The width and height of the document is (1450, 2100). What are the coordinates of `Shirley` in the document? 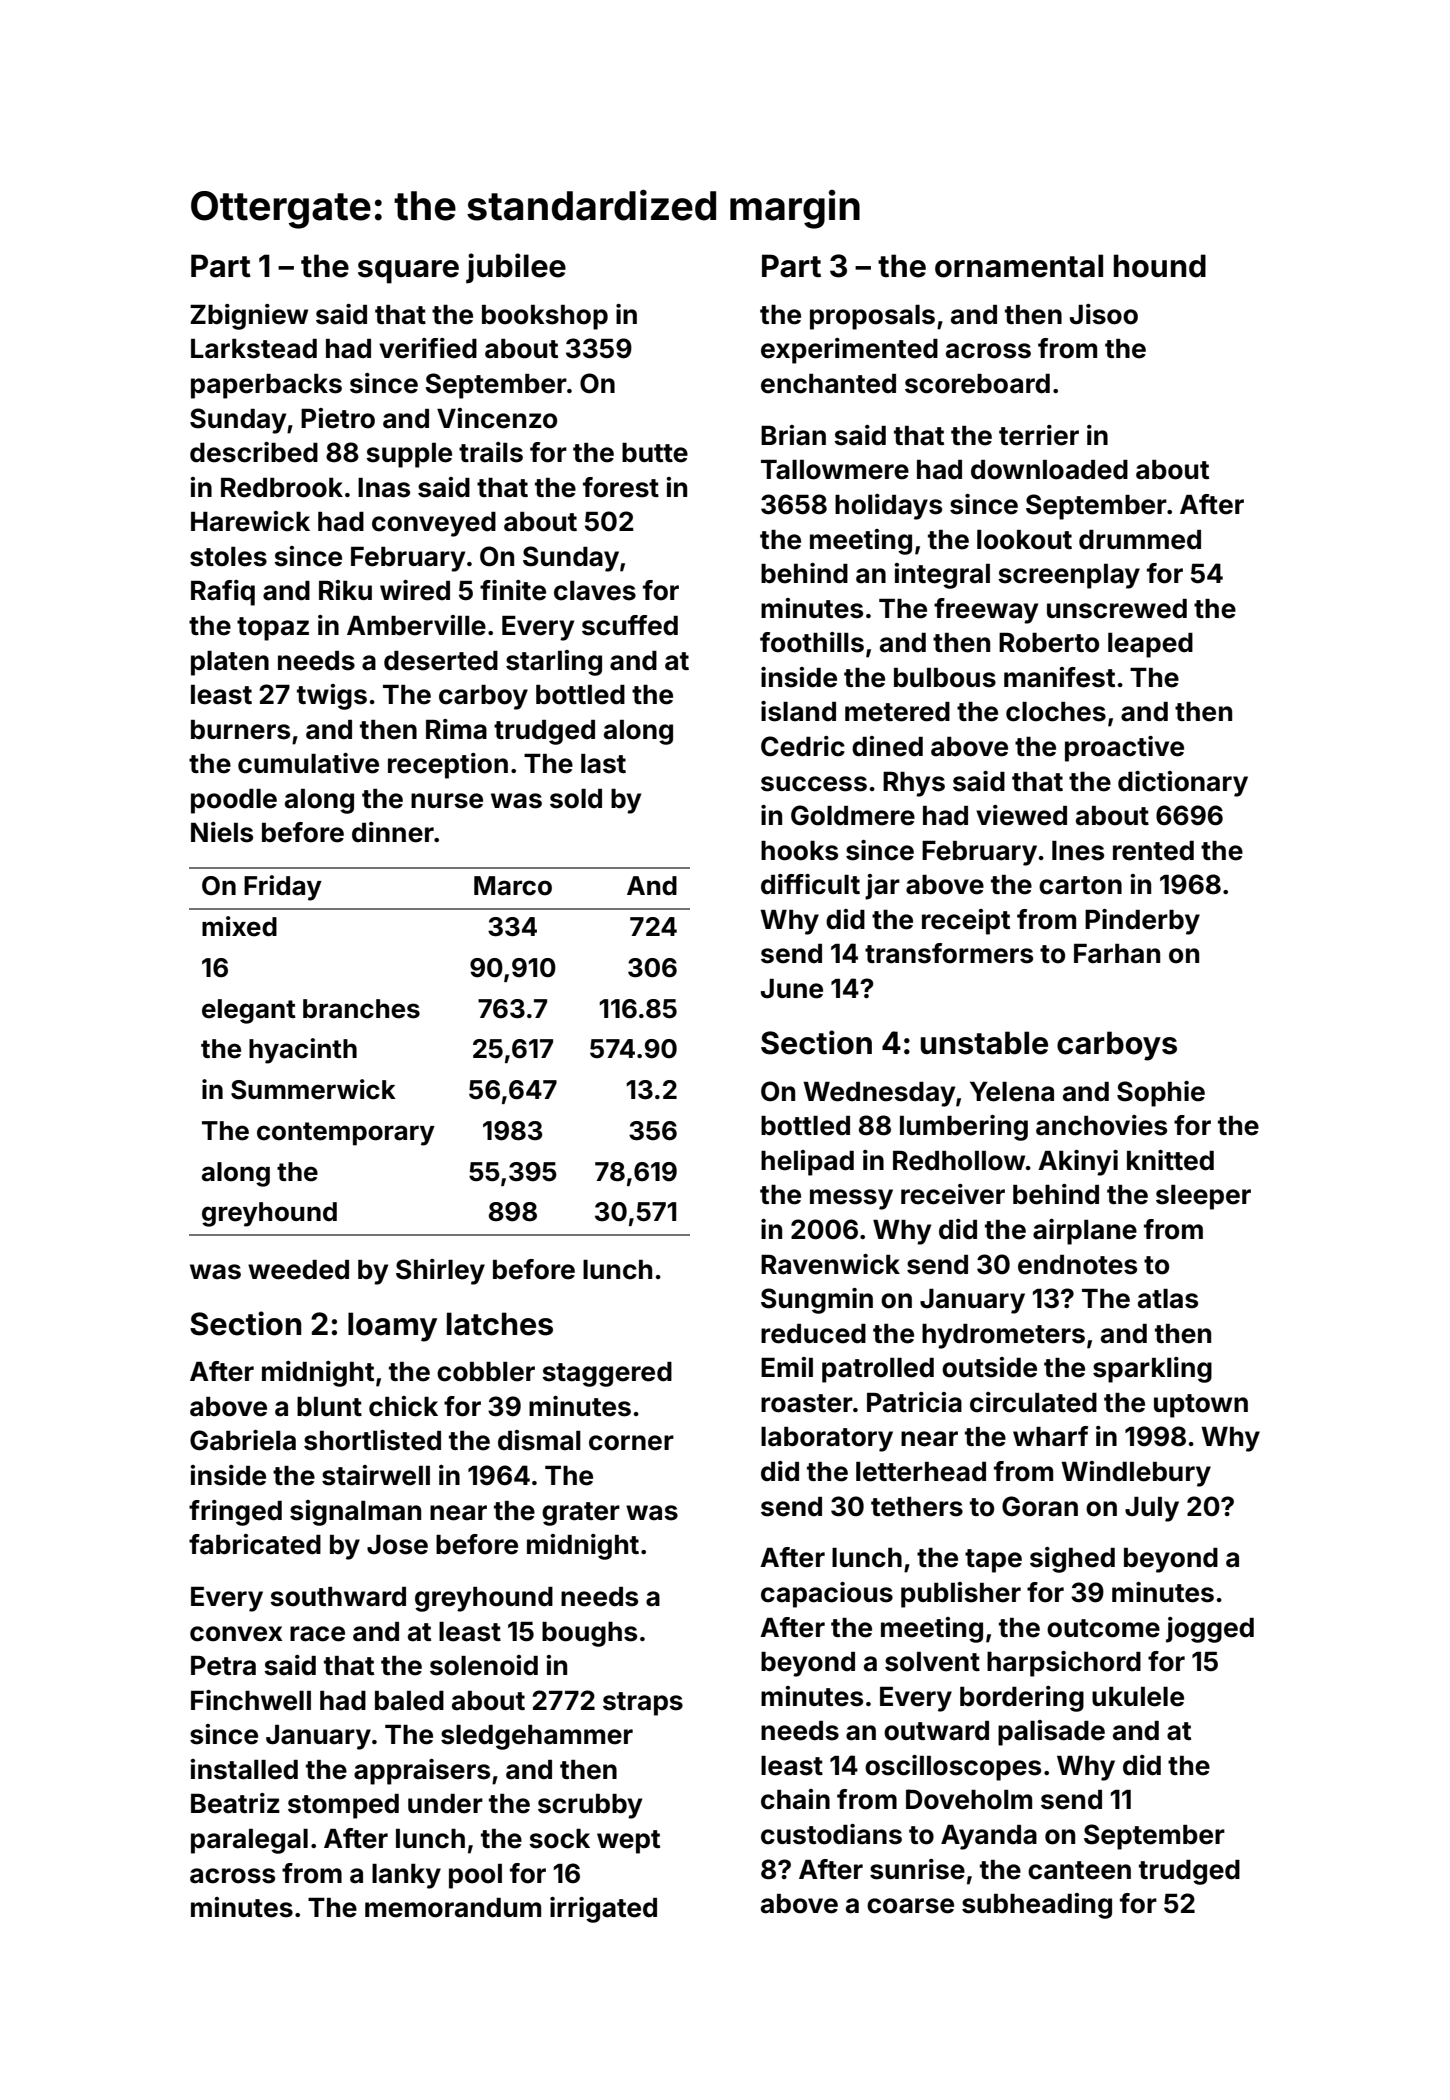 It's located at (440, 1272).
